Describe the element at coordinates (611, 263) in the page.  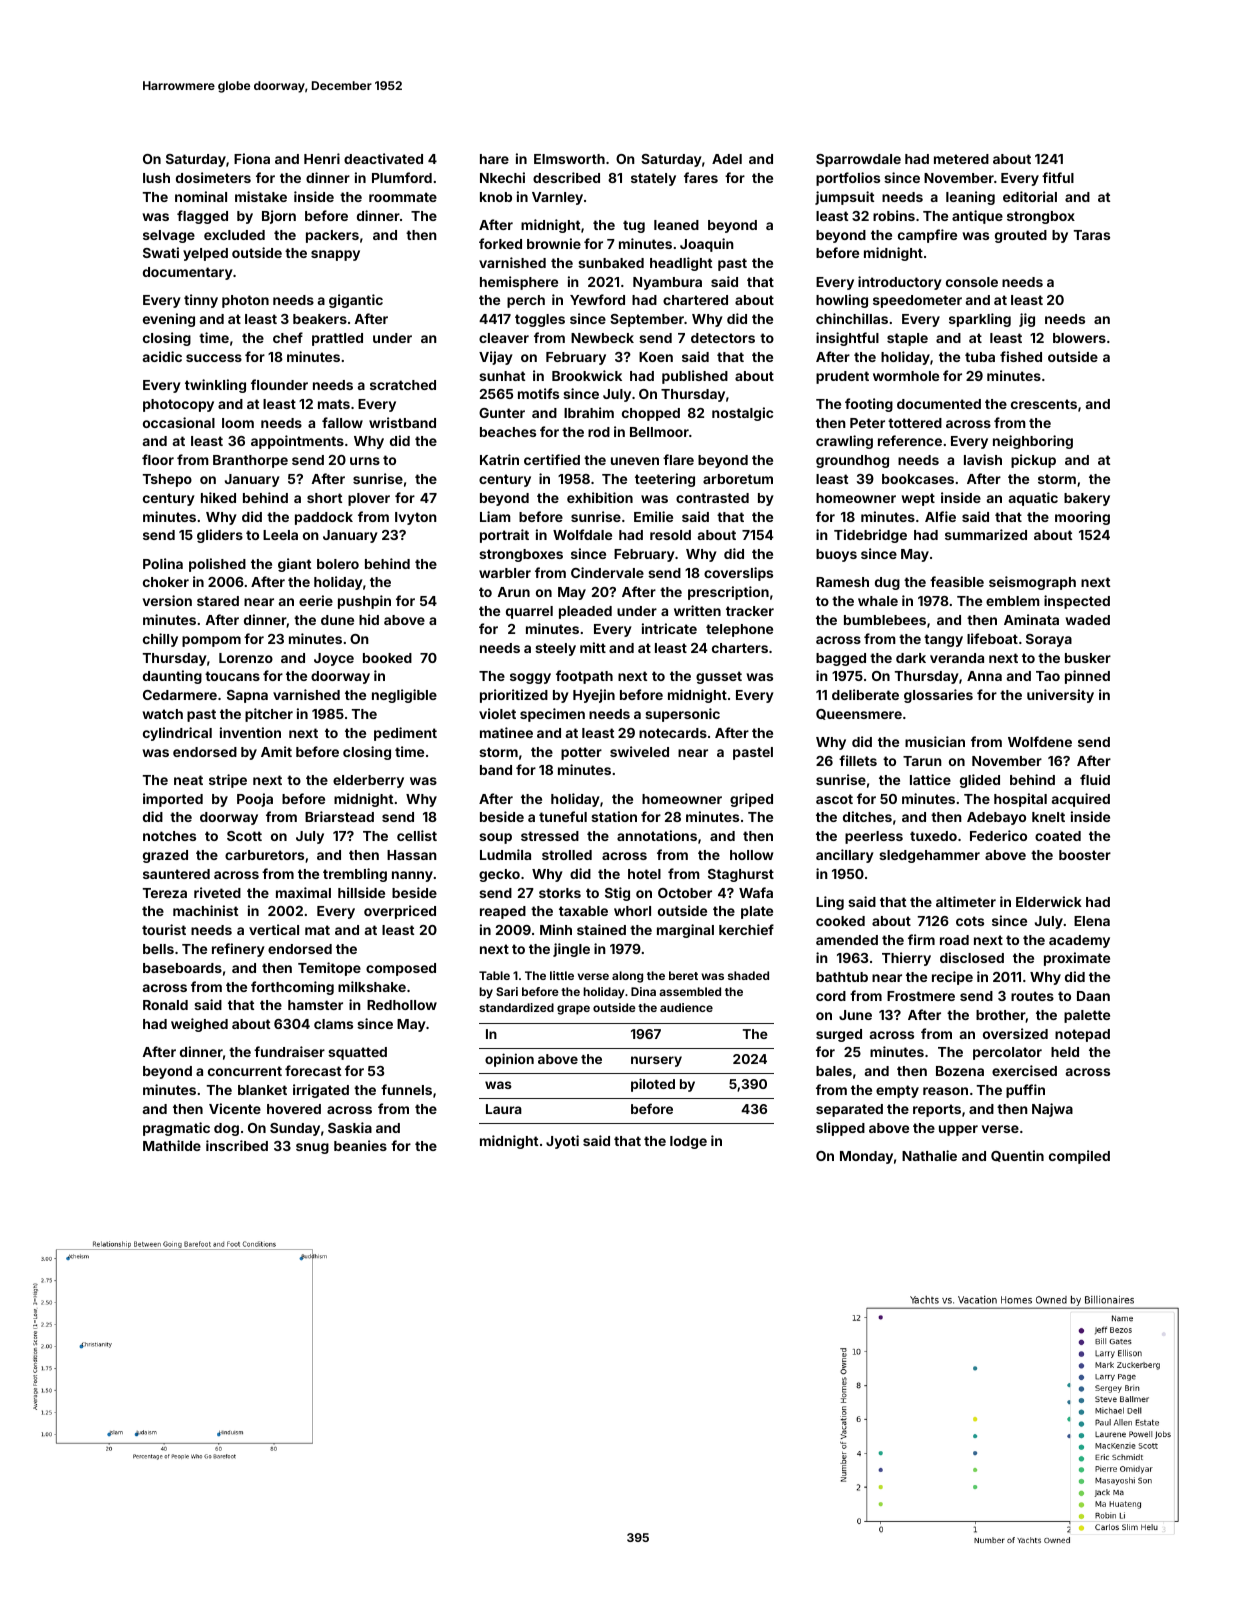
I see `sunbaked` at that location.
